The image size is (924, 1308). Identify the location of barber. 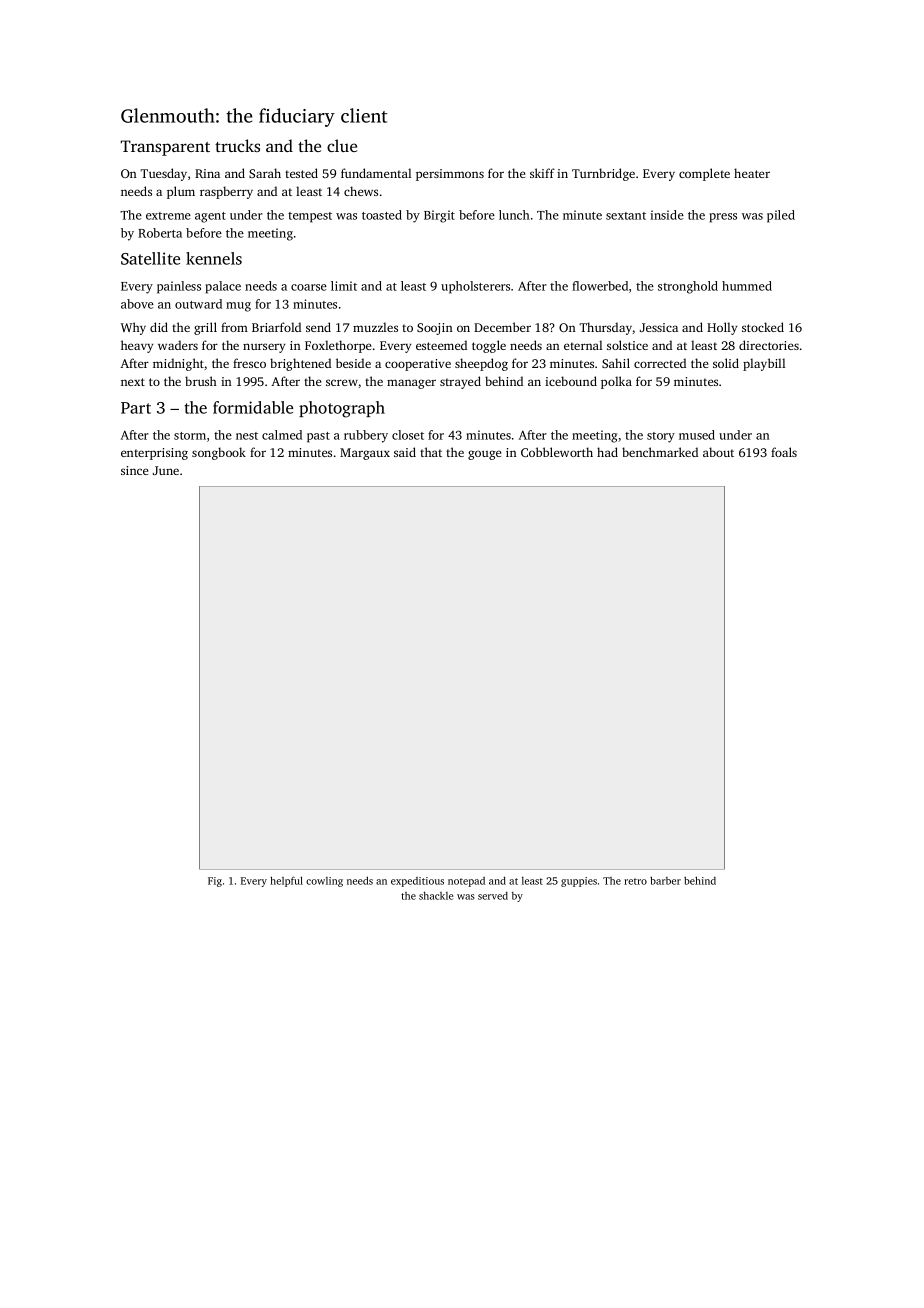
(665, 880).
